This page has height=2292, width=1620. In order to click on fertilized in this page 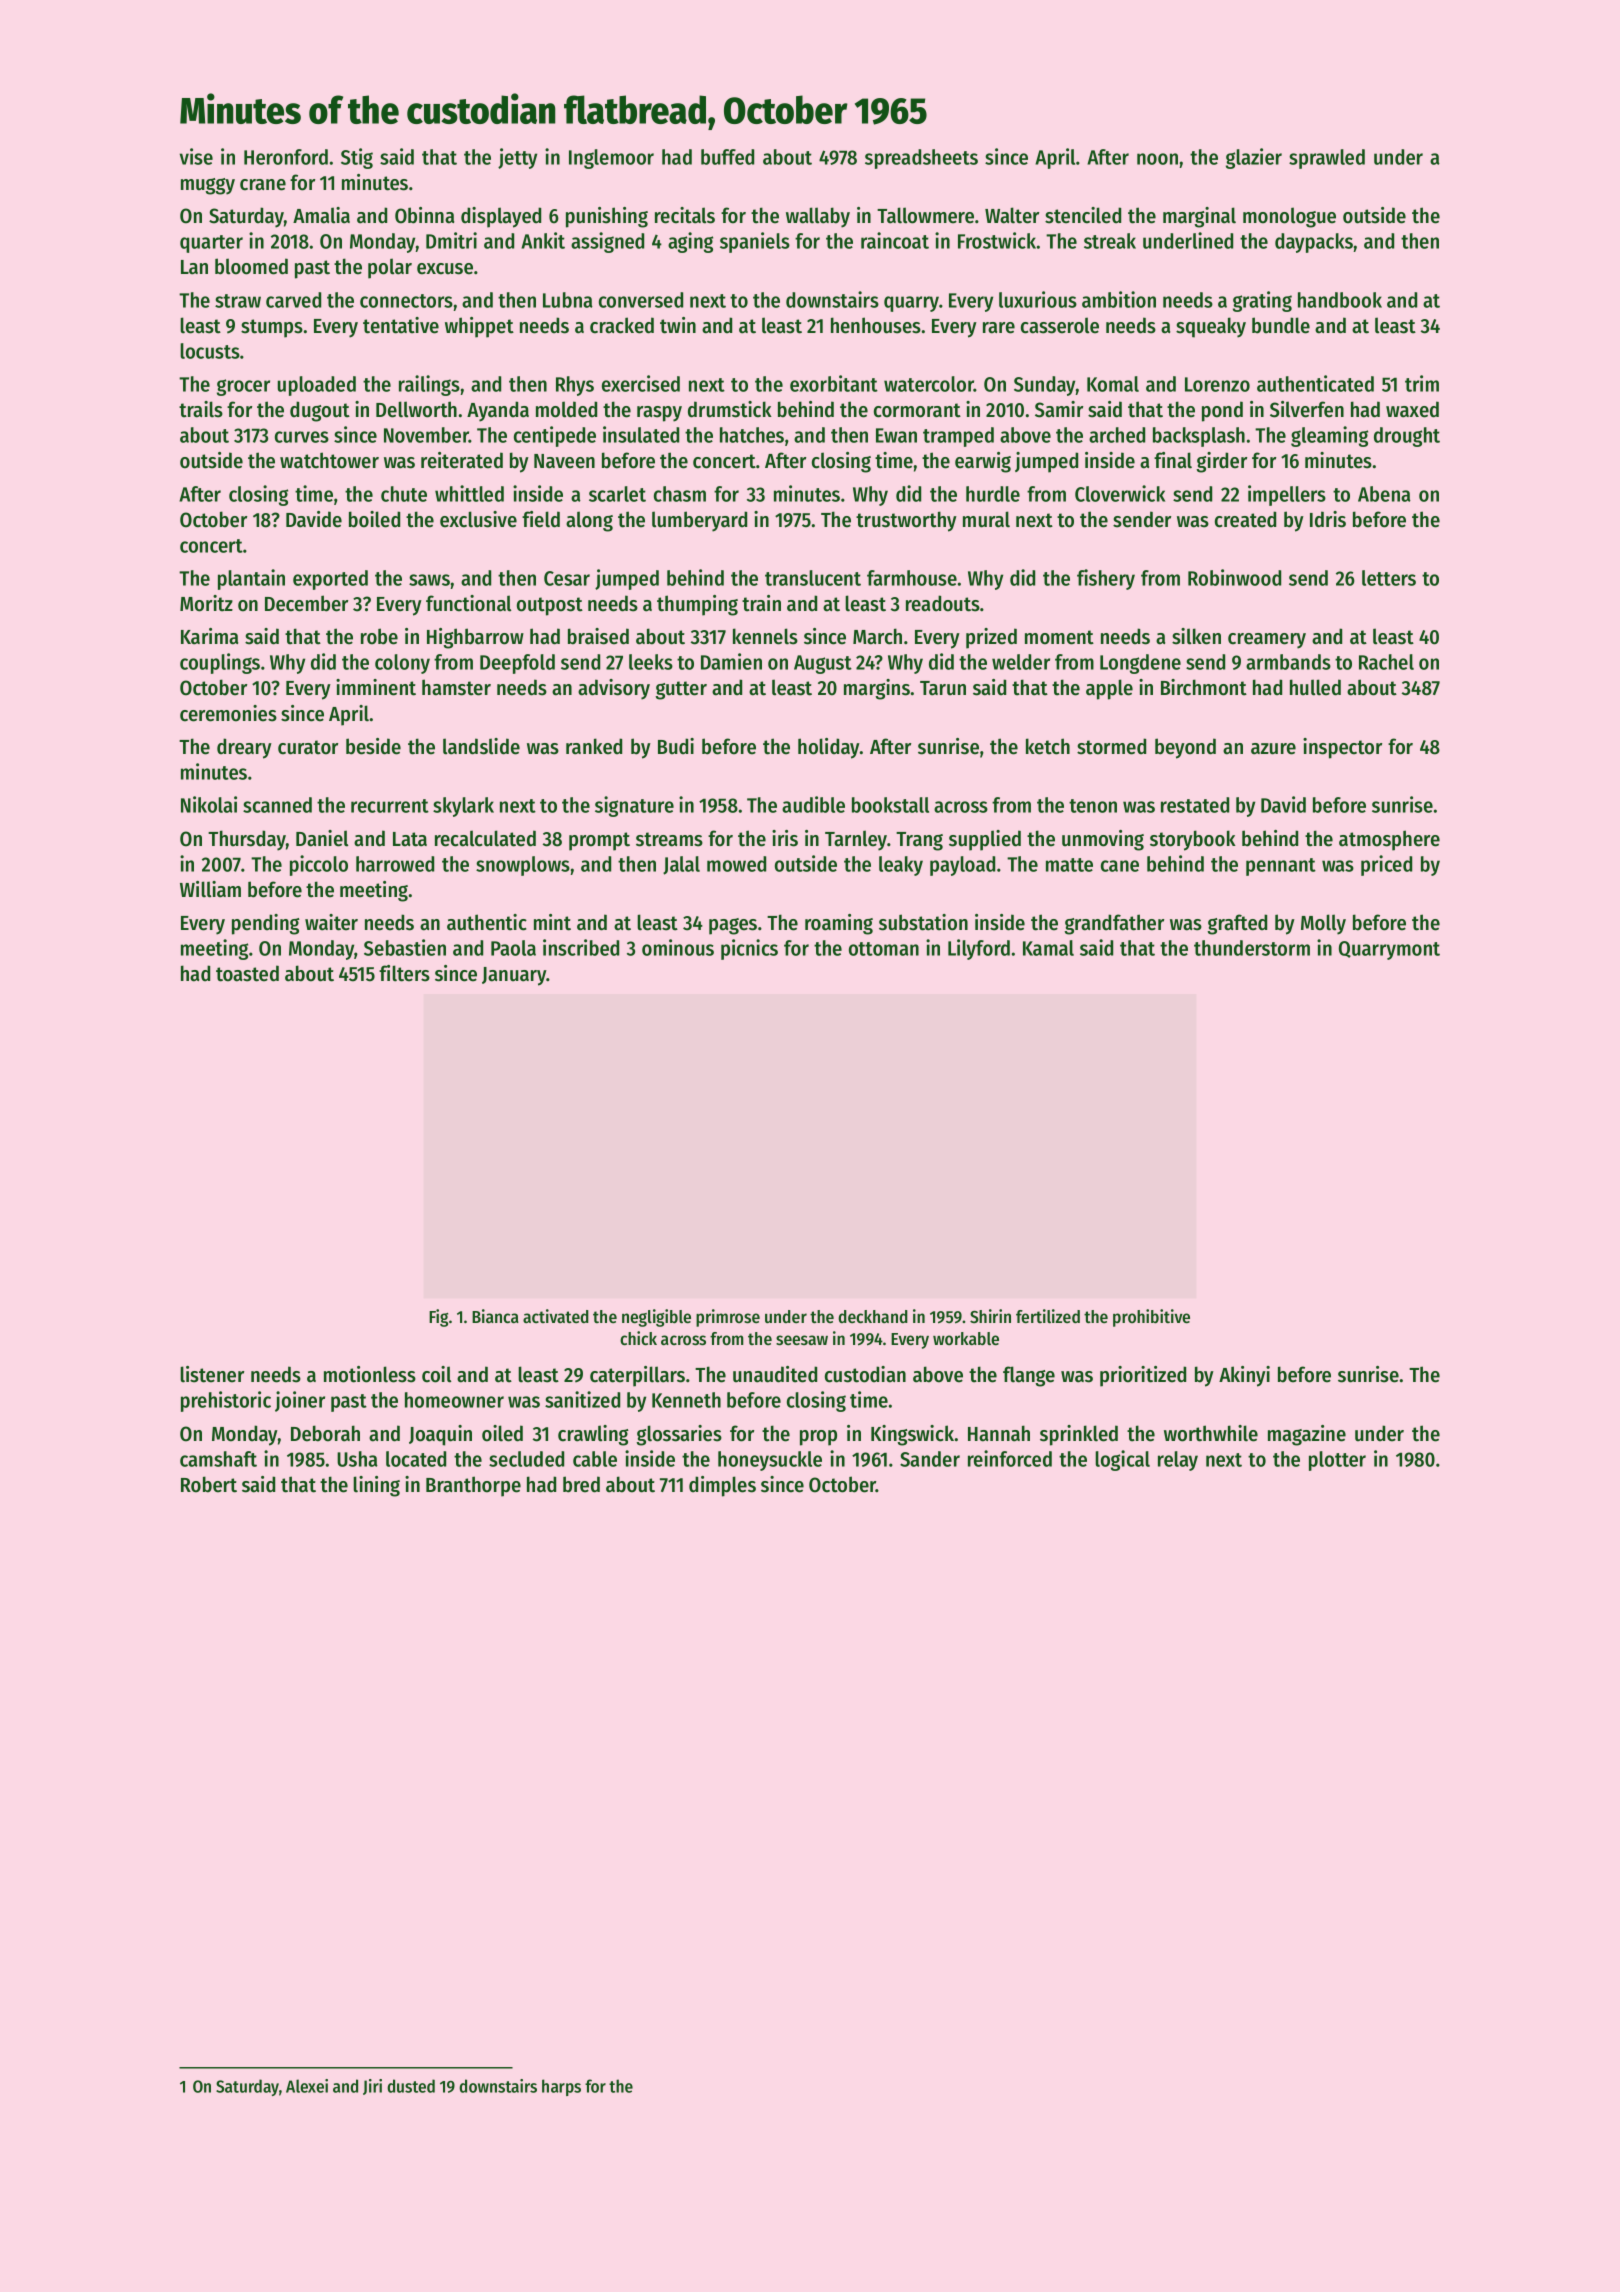, I will do `click(1048, 1316)`.
